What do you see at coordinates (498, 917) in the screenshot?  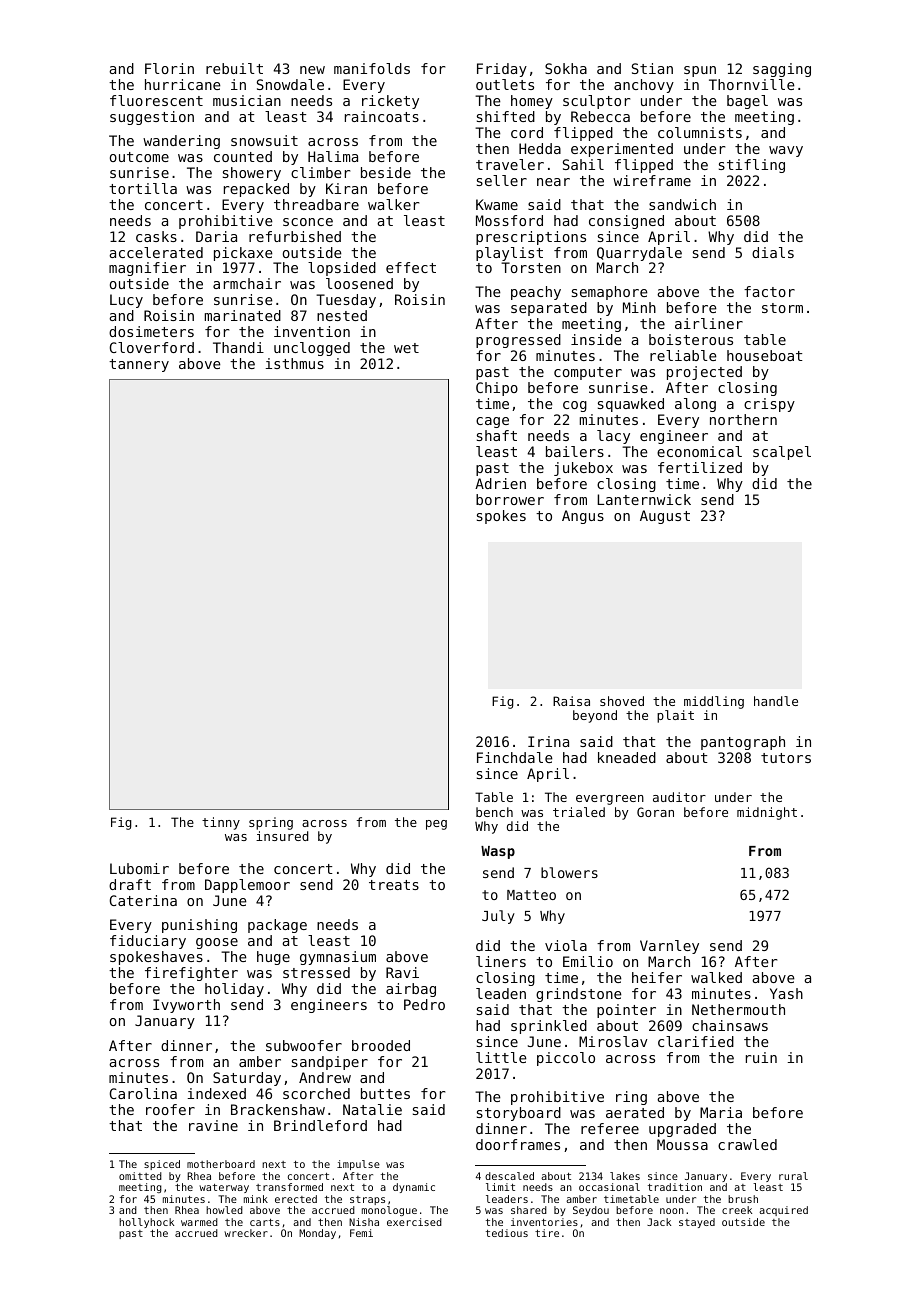 I see `July` at bounding box center [498, 917].
